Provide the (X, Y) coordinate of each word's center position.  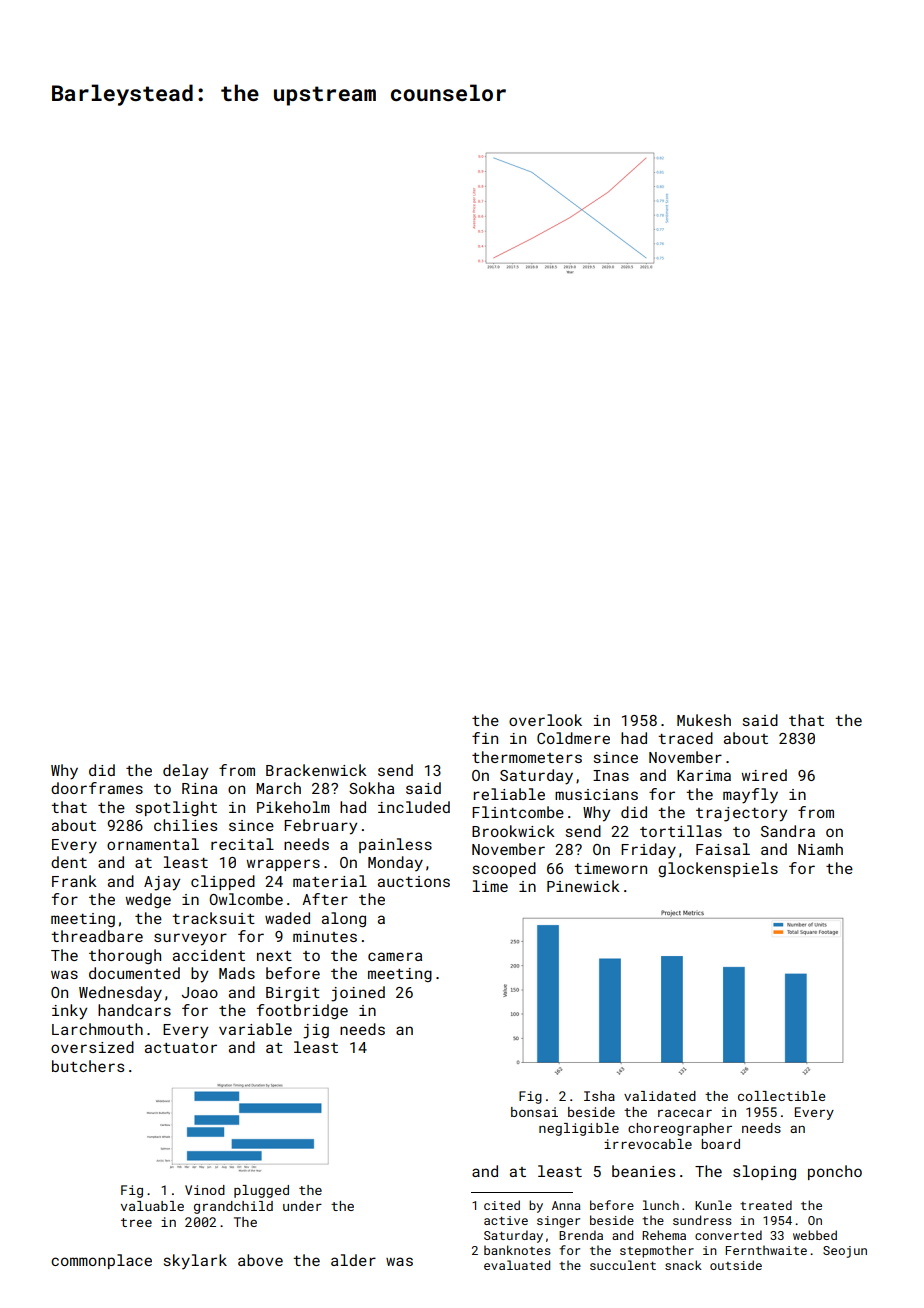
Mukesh (704, 720)
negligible (579, 1129)
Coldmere (573, 738)
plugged (261, 1191)
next (274, 956)
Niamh (820, 849)
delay (185, 772)
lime (490, 886)
